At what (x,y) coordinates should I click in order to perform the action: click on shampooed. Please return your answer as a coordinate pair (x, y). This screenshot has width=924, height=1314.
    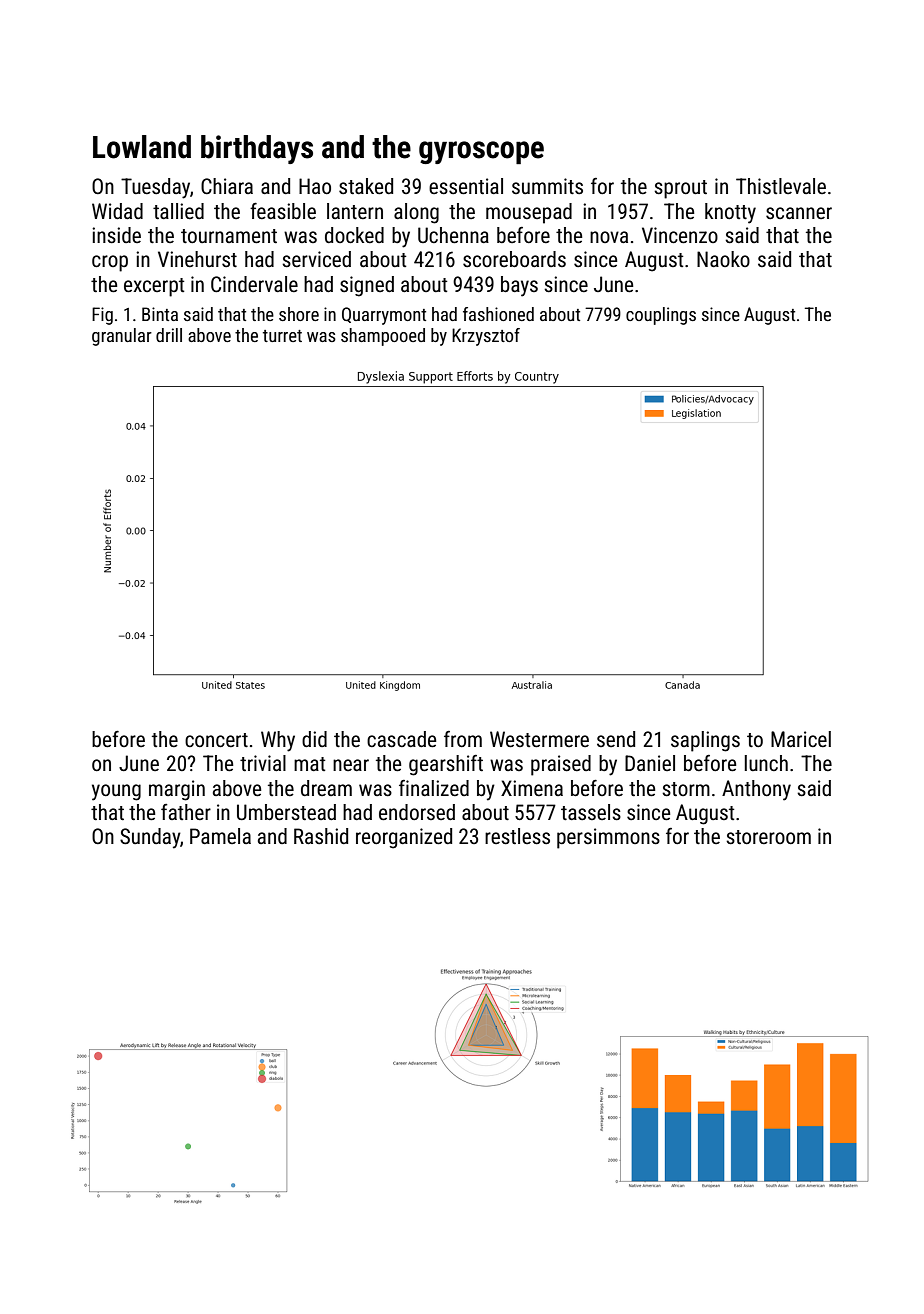
    Looking at the image, I should click on (383, 337).
